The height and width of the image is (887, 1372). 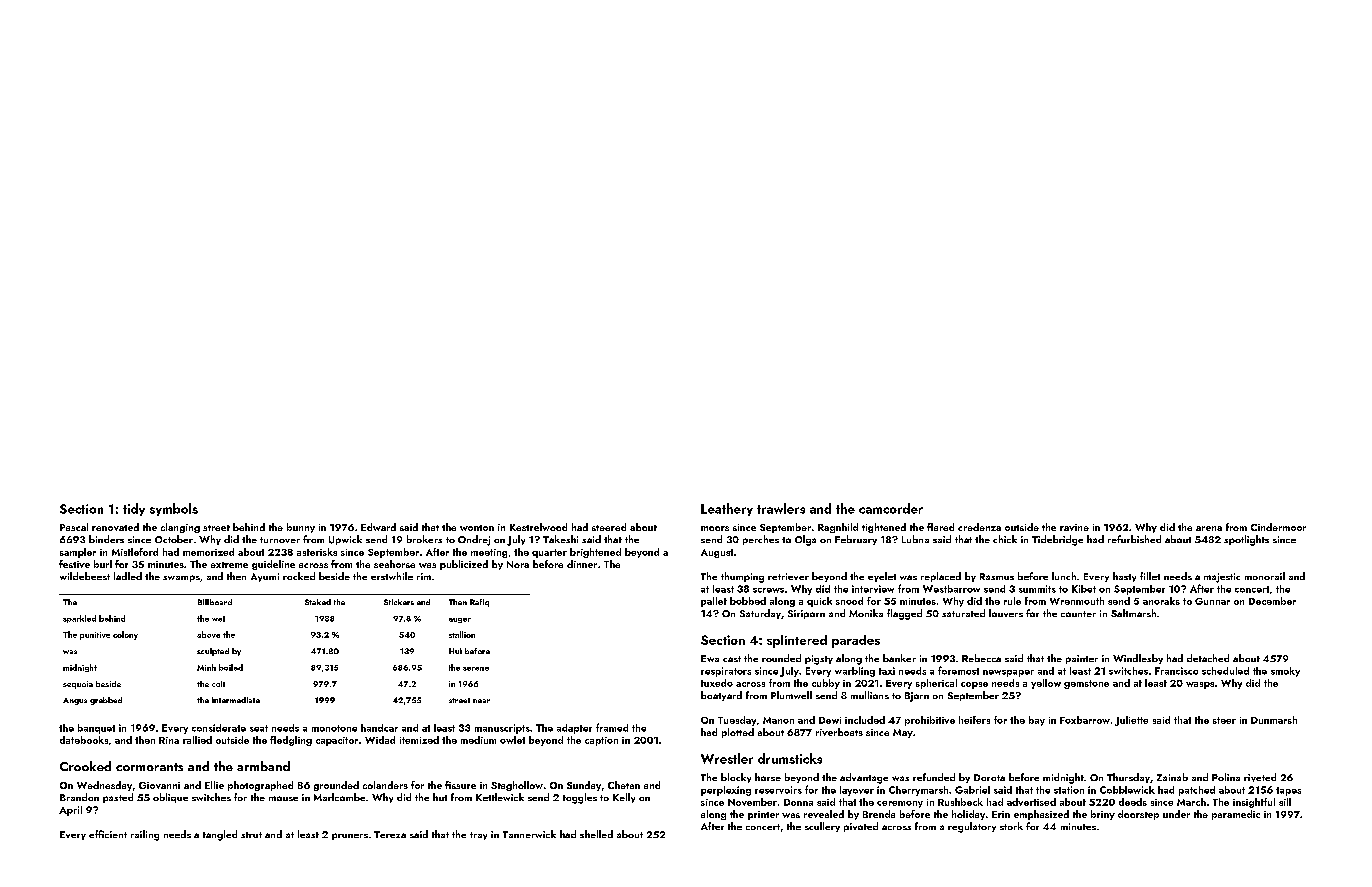 I want to click on March, so click(x=1191, y=802).
